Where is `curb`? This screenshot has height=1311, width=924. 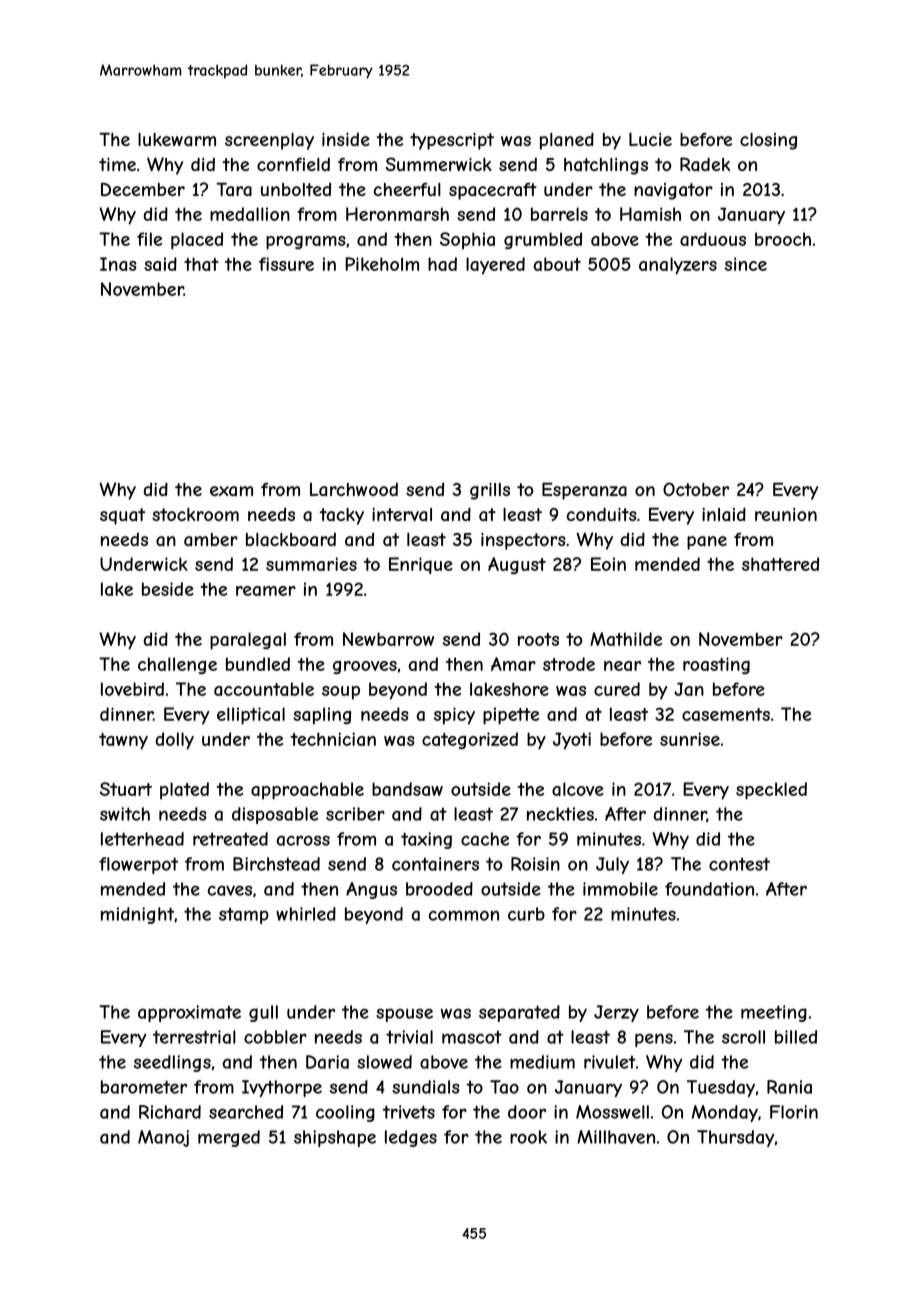 curb is located at coordinates (526, 914).
